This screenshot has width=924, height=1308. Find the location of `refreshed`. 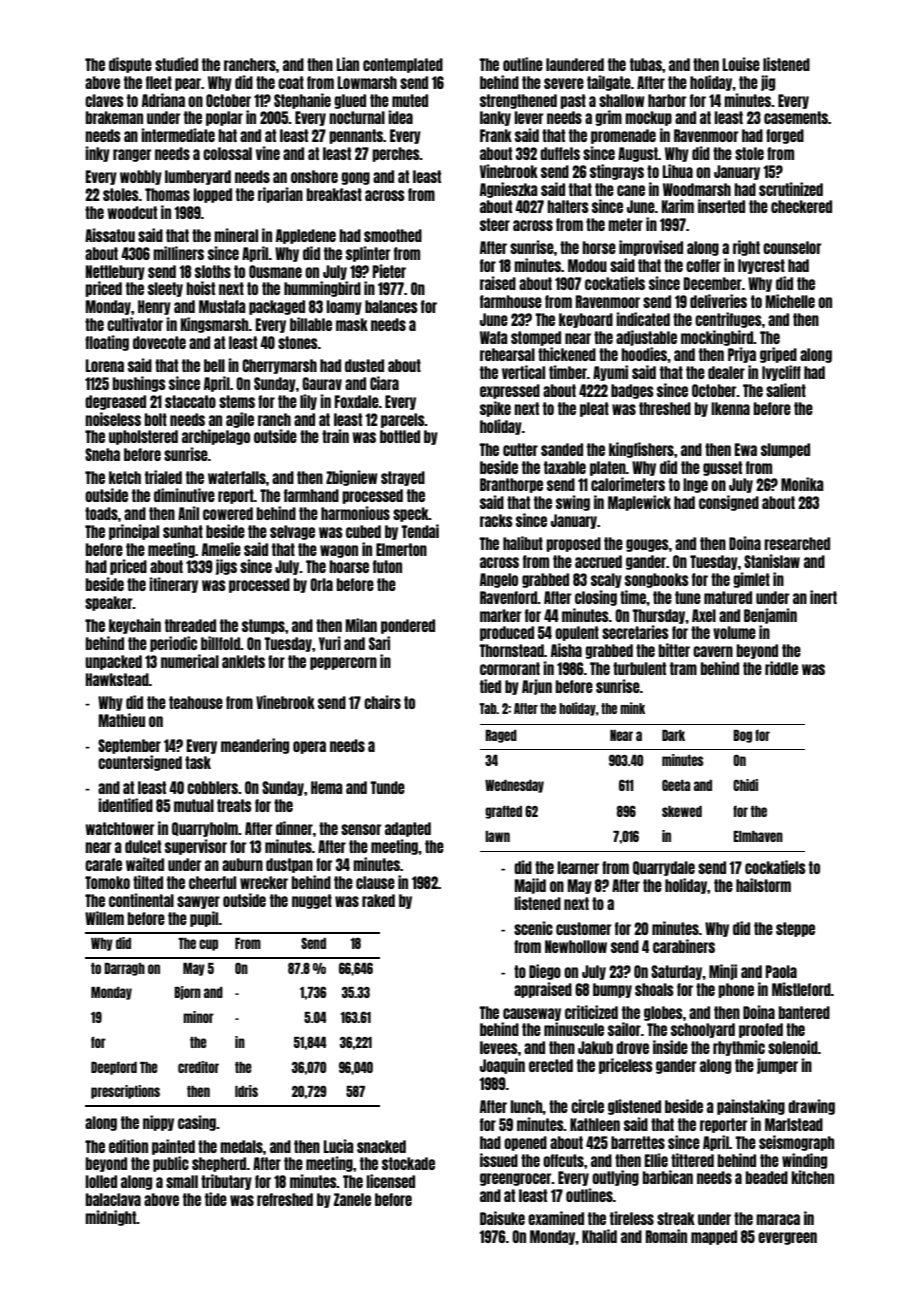

refreshed is located at coordinates (285, 1199).
